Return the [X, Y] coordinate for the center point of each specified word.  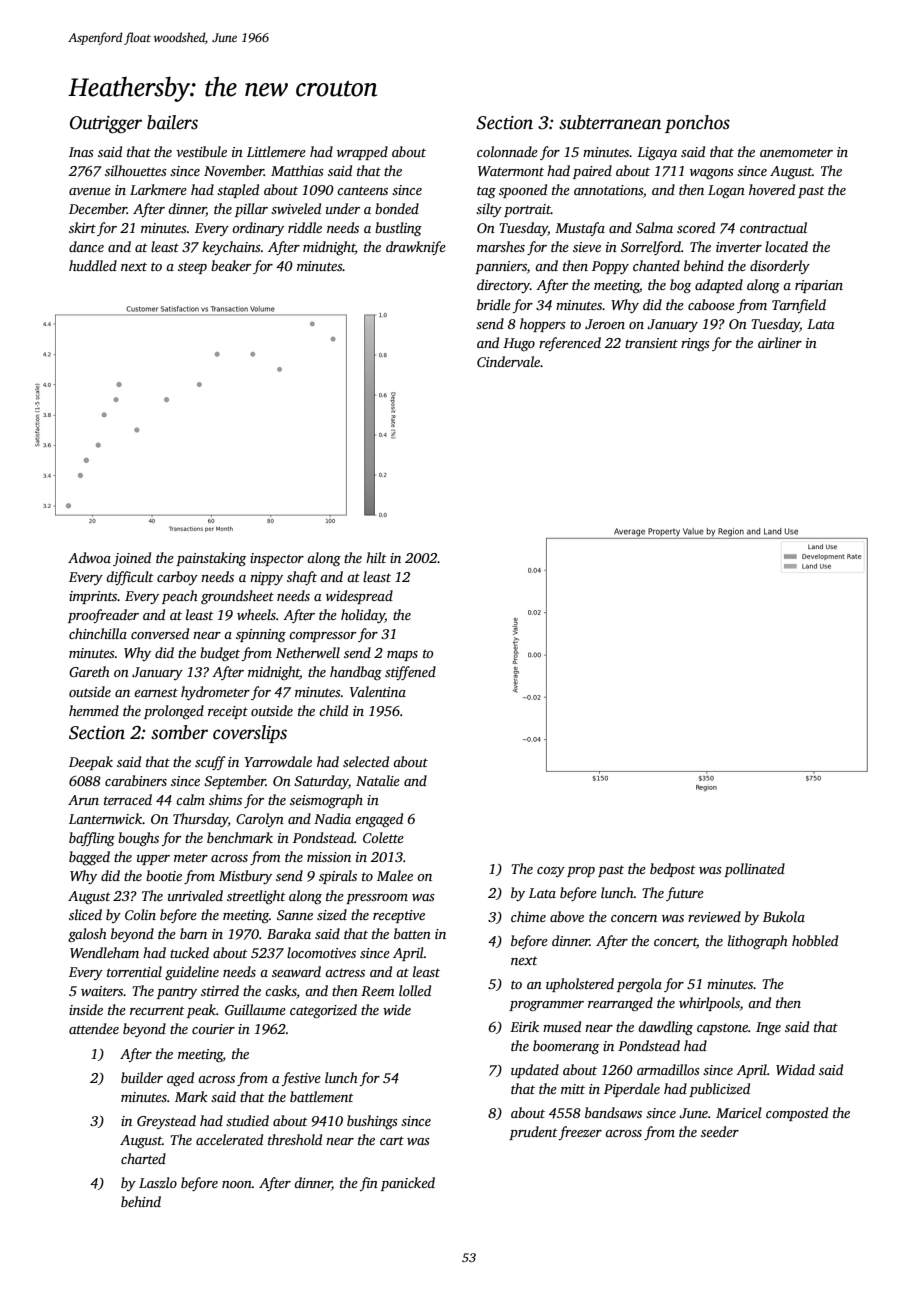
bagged [89, 858]
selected [366, 761]
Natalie [378, 780]
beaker [231, 265]
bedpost [673, 870]
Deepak [91, 763]
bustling [398, 229]
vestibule [201, 151]
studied [247, 1120]
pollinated [754, 870]
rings [695, 344]
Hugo [519, 344]
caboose [711, 304]
